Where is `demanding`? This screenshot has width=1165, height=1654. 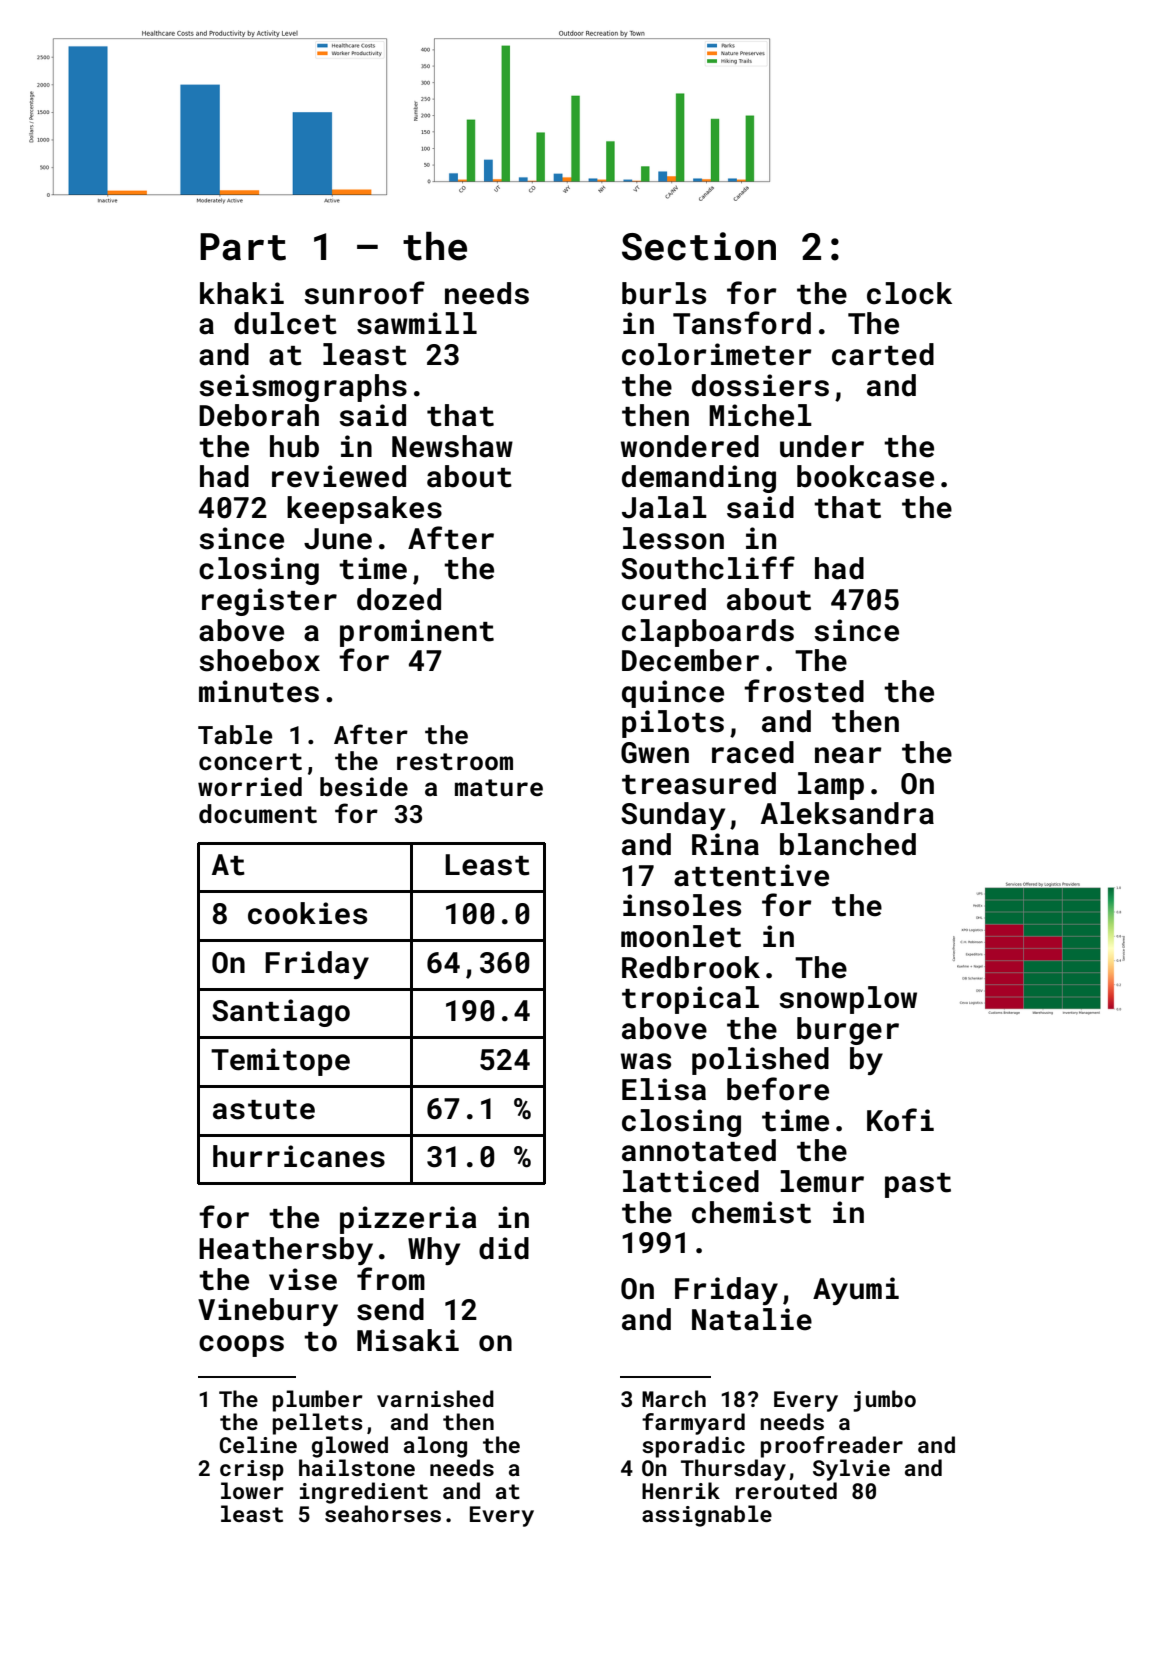 demanding is located at coordinates (699, 479).
